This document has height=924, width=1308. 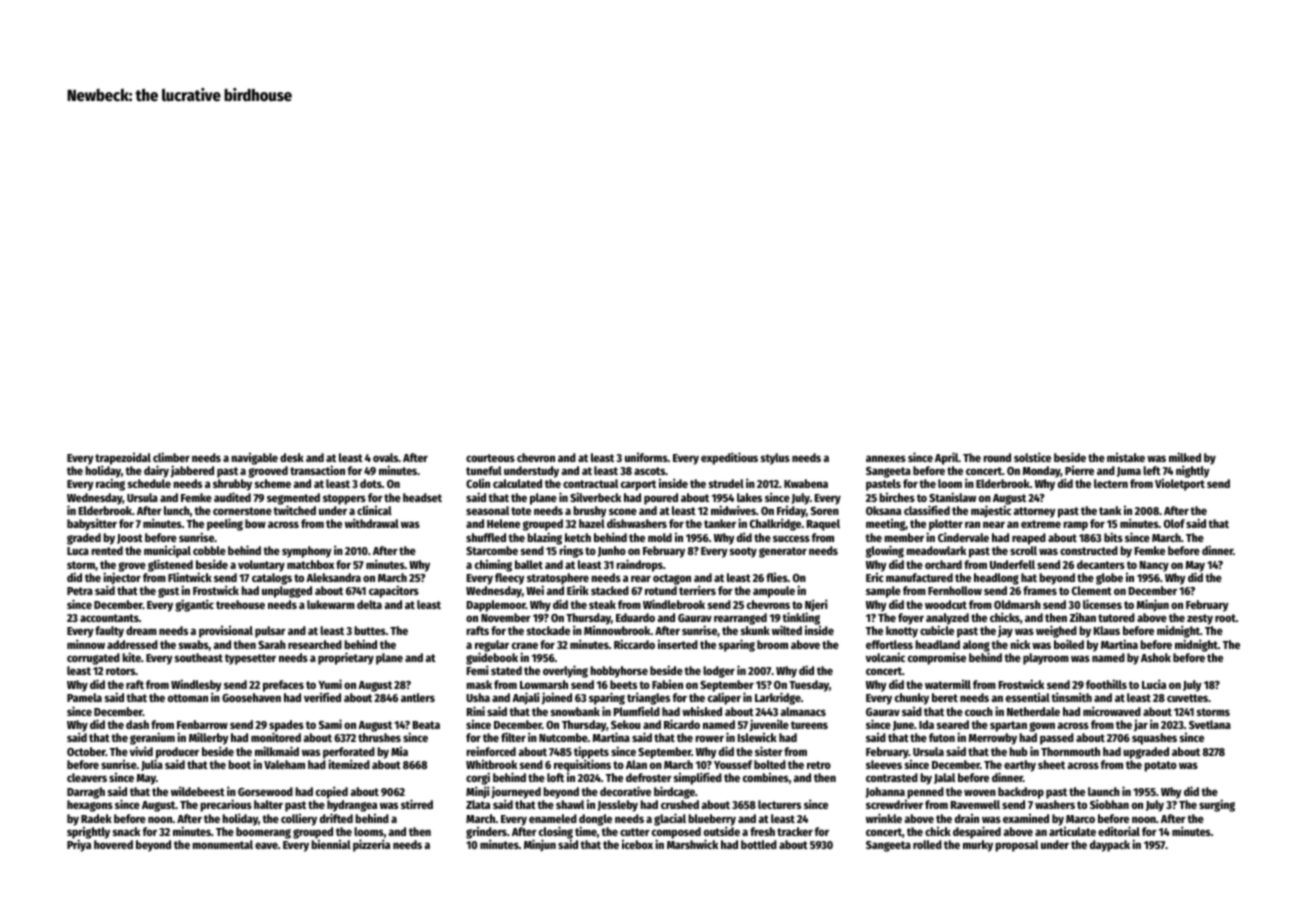 I want to click on perforated, so click(x=349, y=753).
